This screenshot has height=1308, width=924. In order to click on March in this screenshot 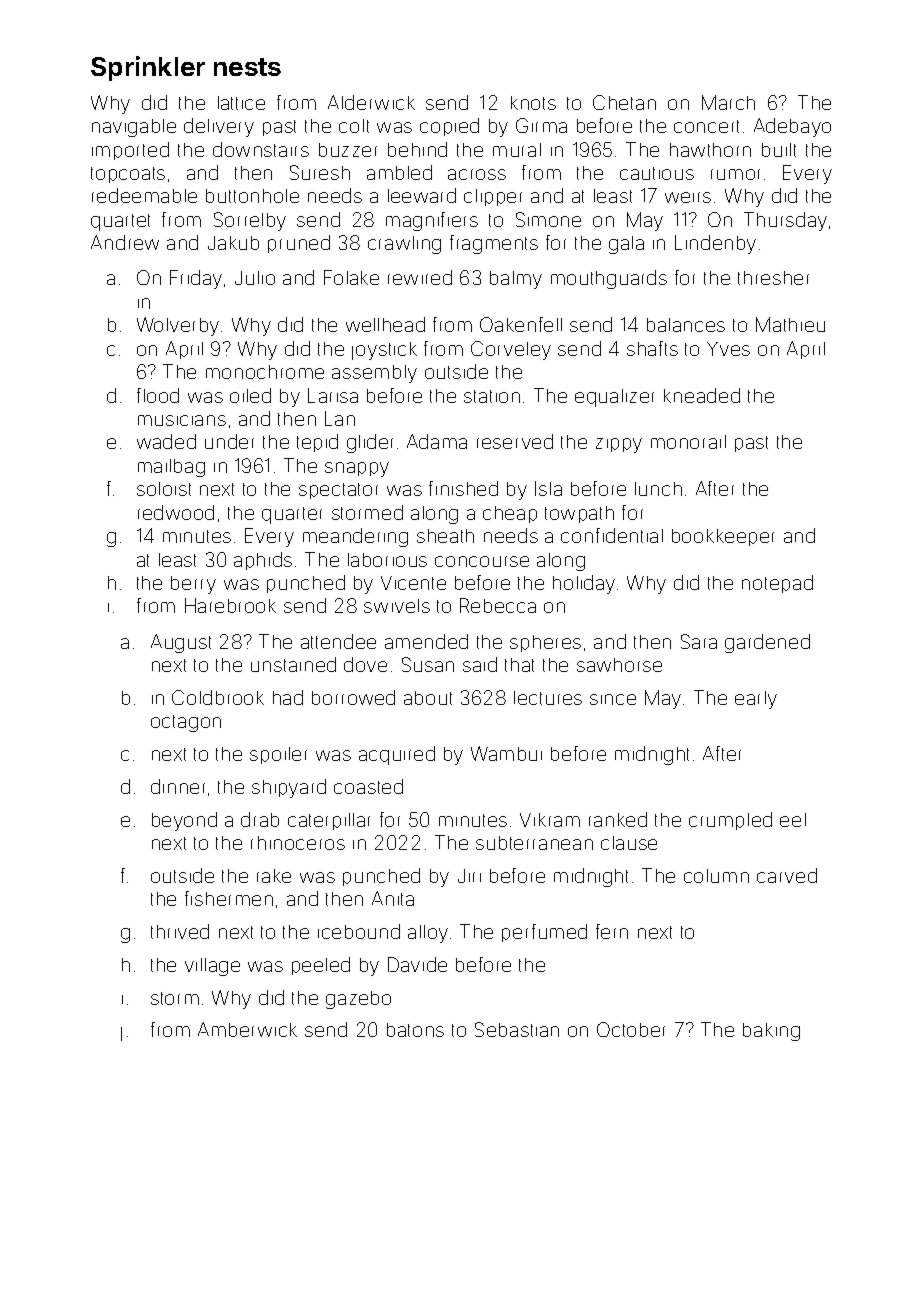, I will do `click(728, 102)`.
